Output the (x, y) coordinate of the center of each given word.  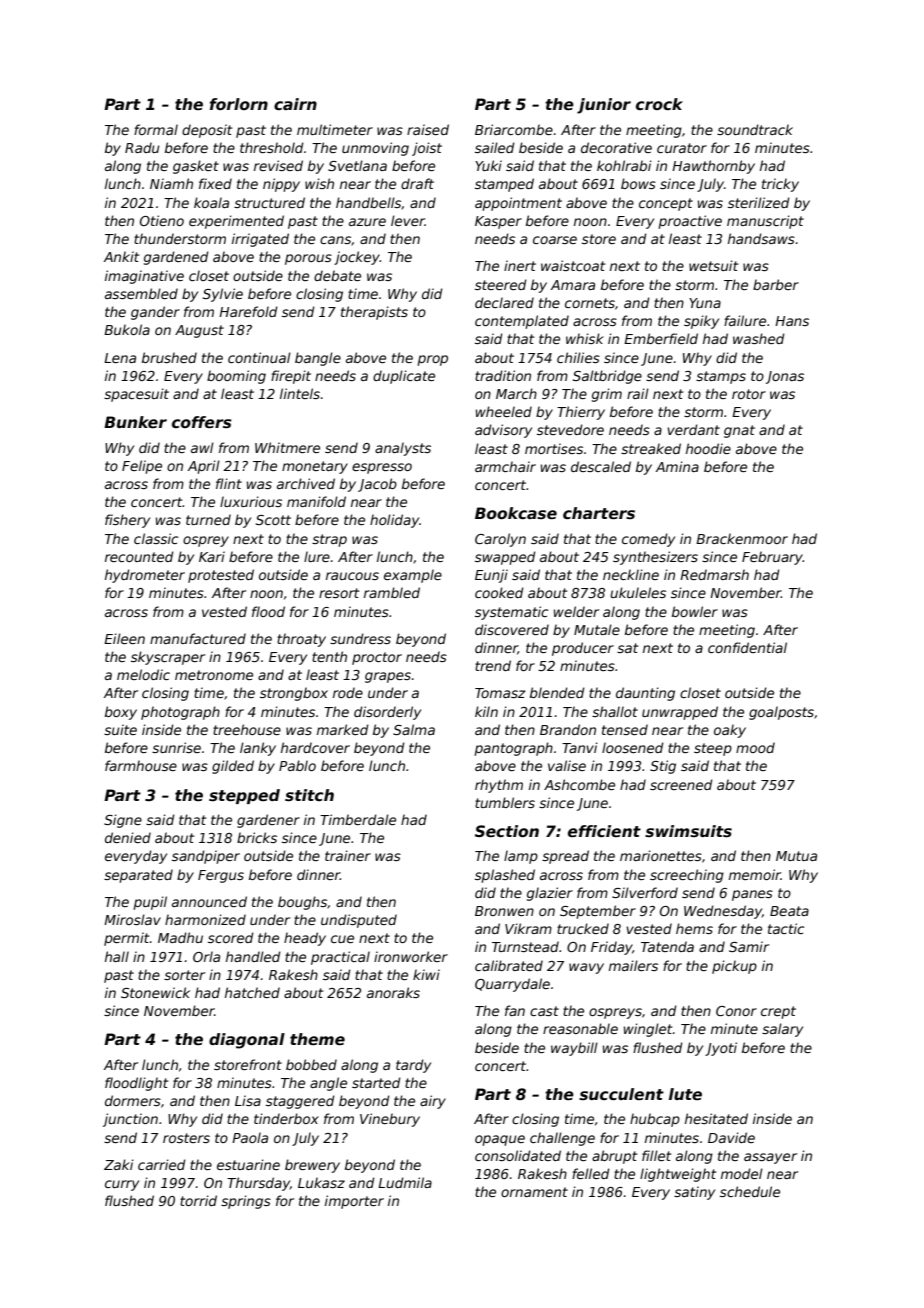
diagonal (247, 1041)
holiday (394, 521)
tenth (329, 656)
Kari (212, 556)
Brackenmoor (742, 538)
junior (604, 106)
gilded (233, 767)
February (772, 558)
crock (659, 104)
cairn (295, 104)
